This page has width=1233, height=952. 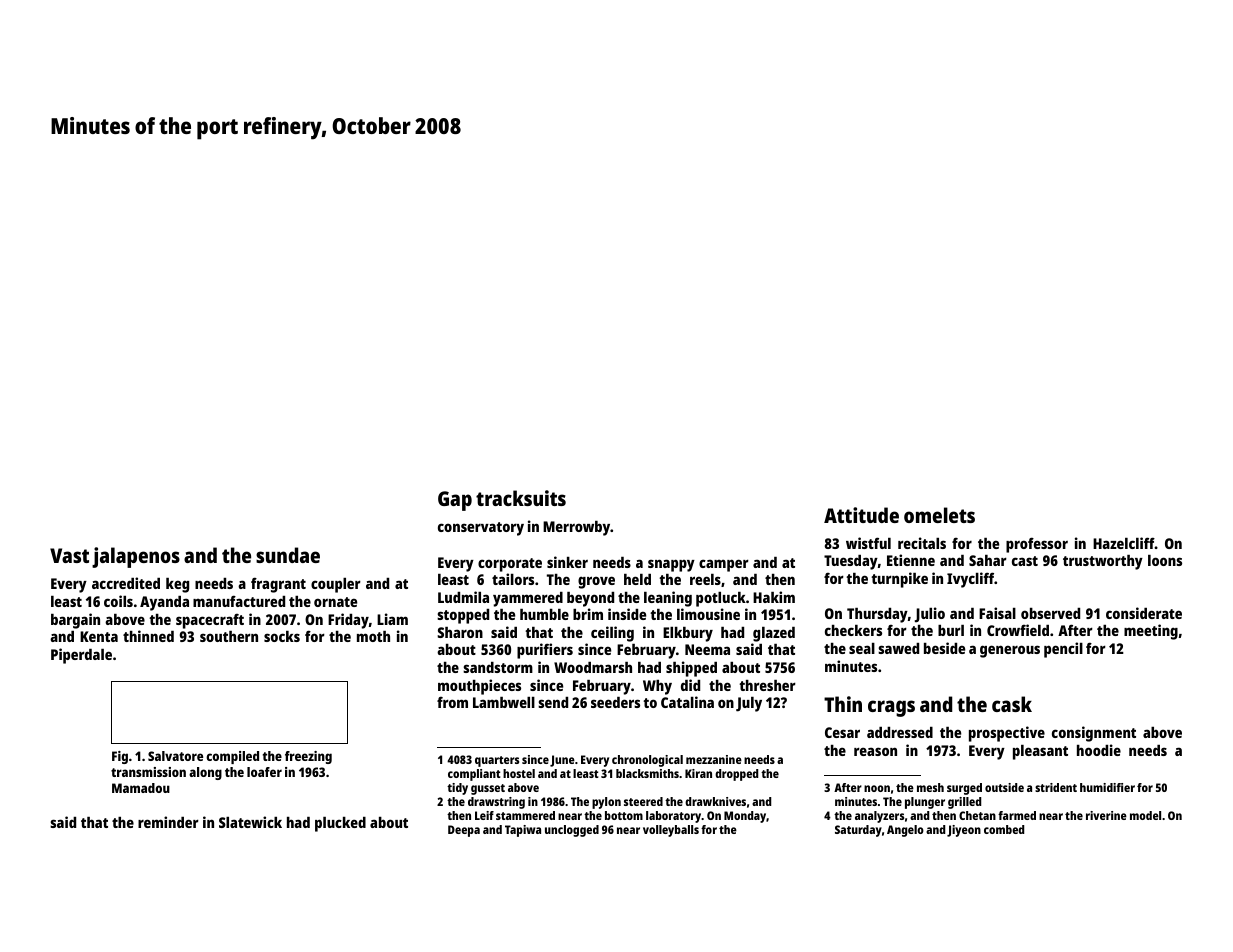 What do you see at coordinates (1124, 543) in the page?
I see `Hazelcliff` at bounding box center [1124, 543].
